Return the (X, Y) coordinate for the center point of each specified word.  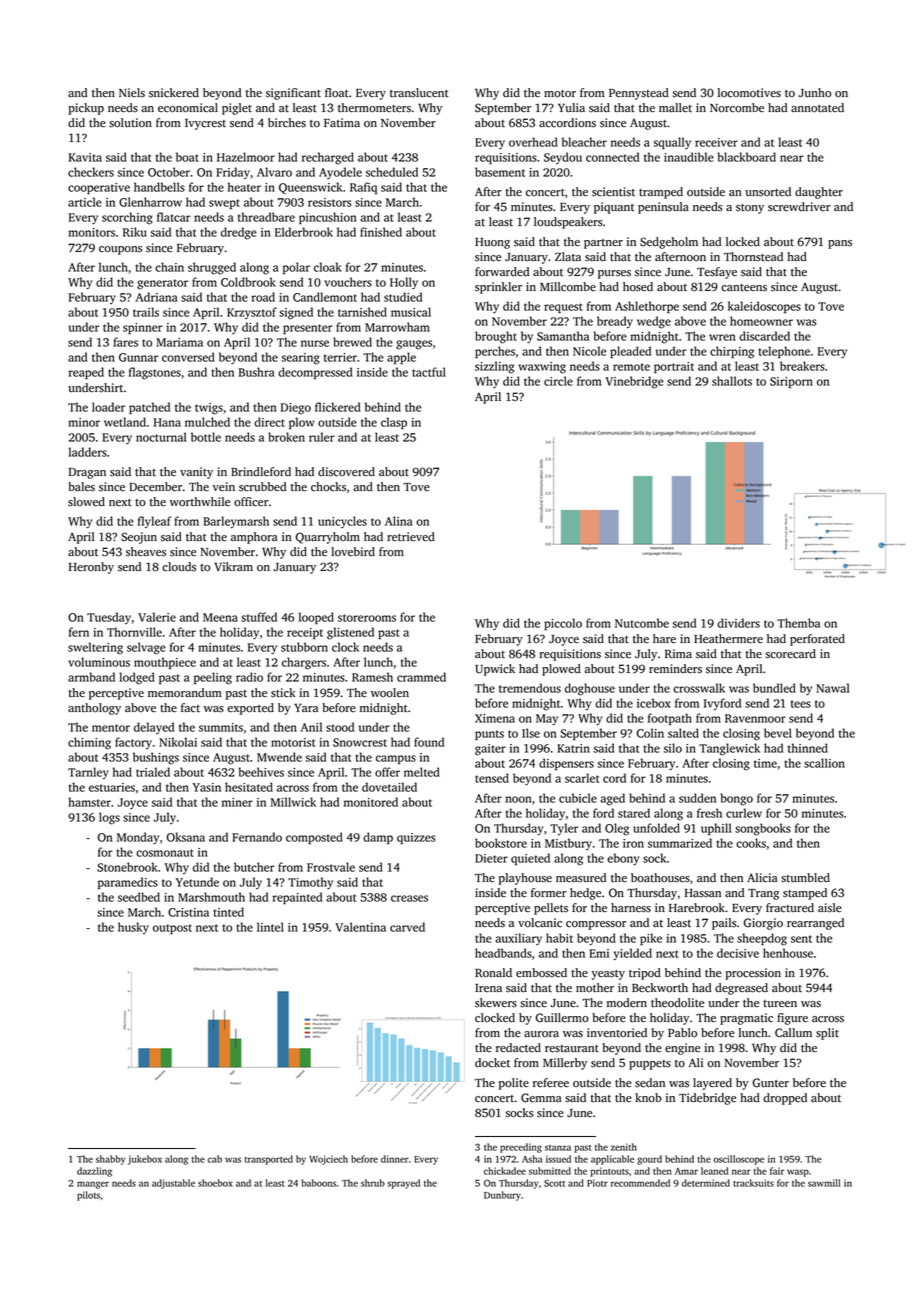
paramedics (128, 883)
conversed (188, 357)
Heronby (91, 568)
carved (407, 927)
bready (615, 322)
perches (495, 352)
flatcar (174, 217)
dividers (738, 623)
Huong (492, 243)
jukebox (145, 1160)
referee (551, 1083)
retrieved (411, 537)
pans (840, 244)
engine (682, 1049)
